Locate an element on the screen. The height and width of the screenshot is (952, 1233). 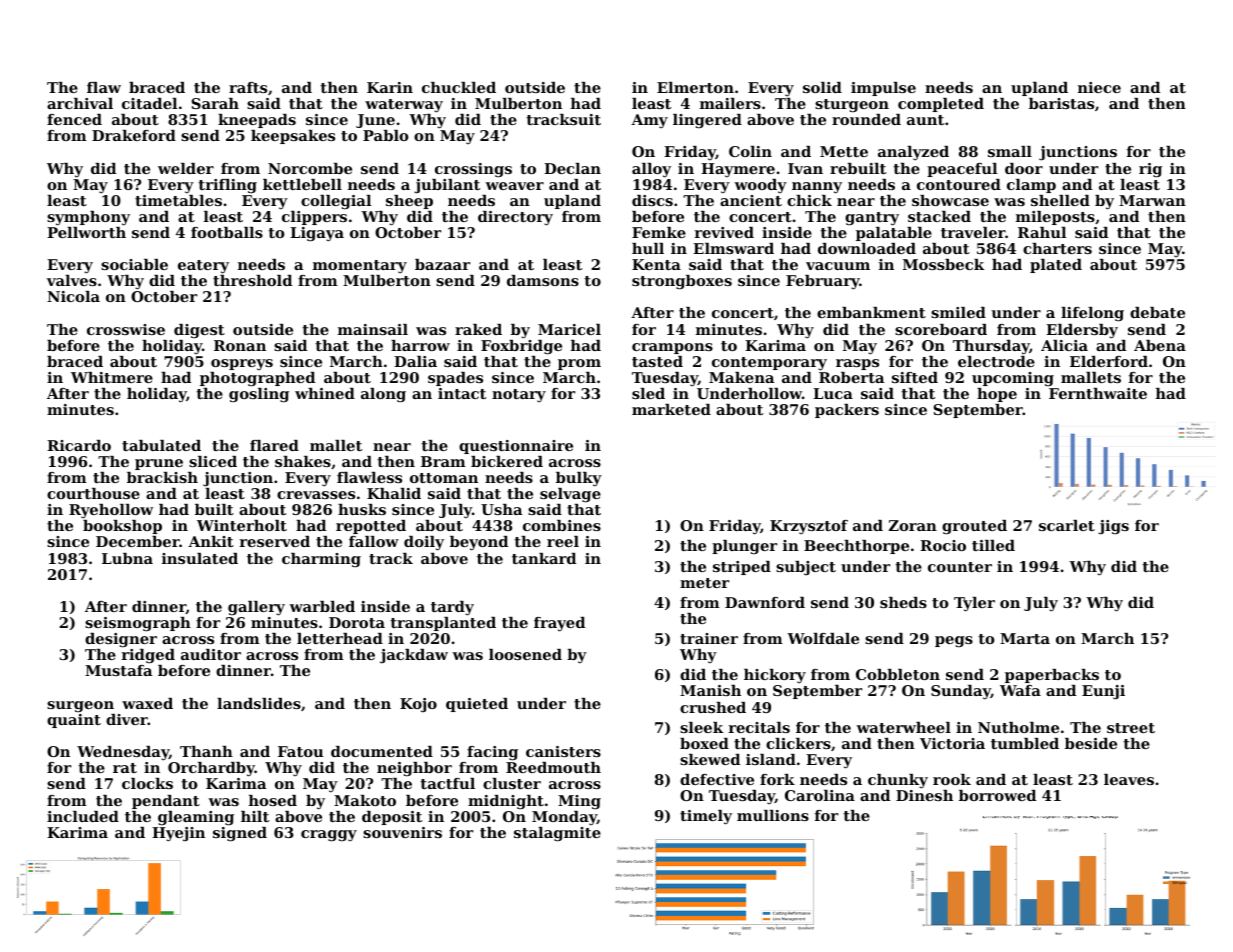
rafts is located at coordinates (248, 87).
